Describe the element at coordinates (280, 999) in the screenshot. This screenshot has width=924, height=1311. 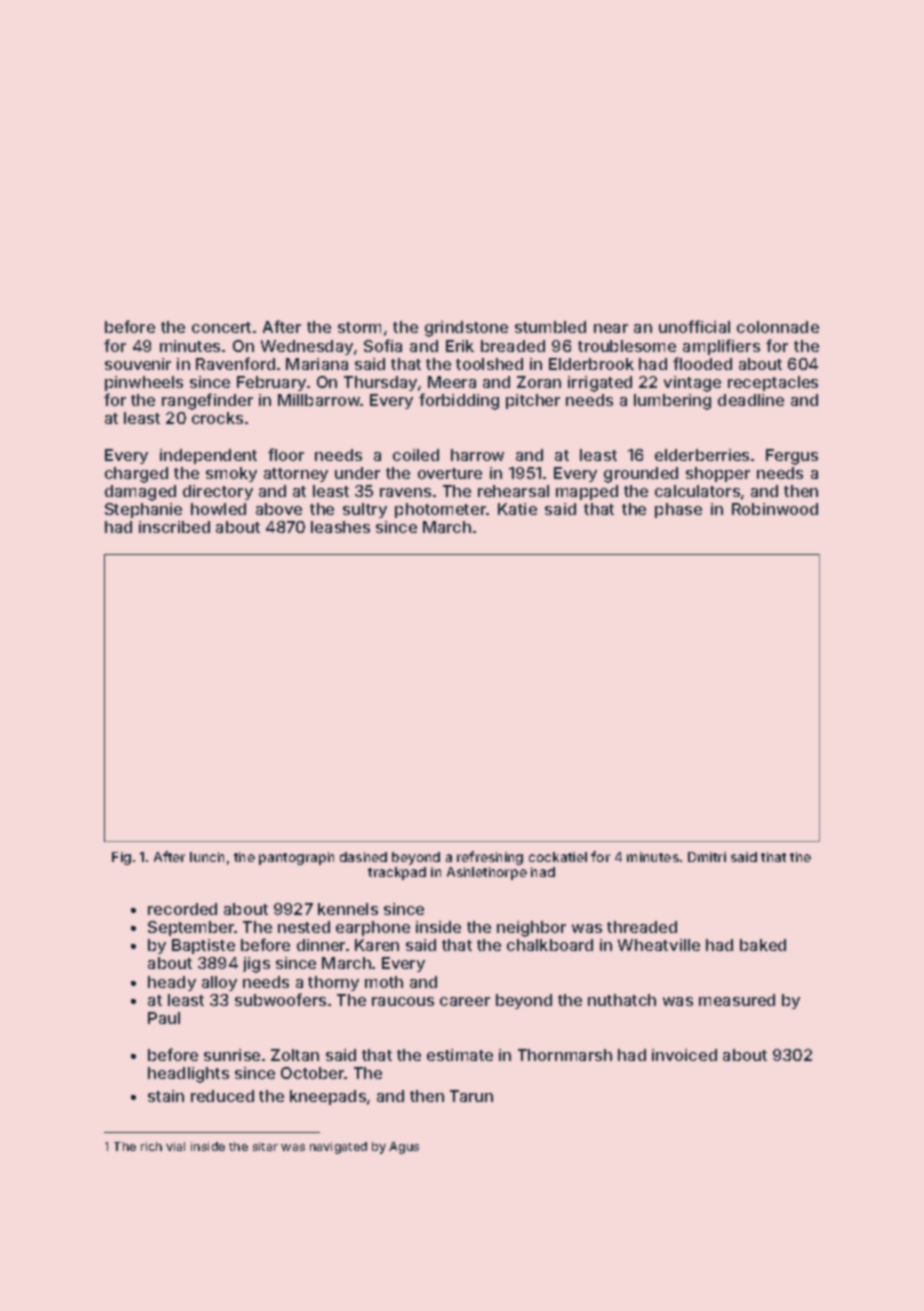
I see `subwoofers` at that location.
